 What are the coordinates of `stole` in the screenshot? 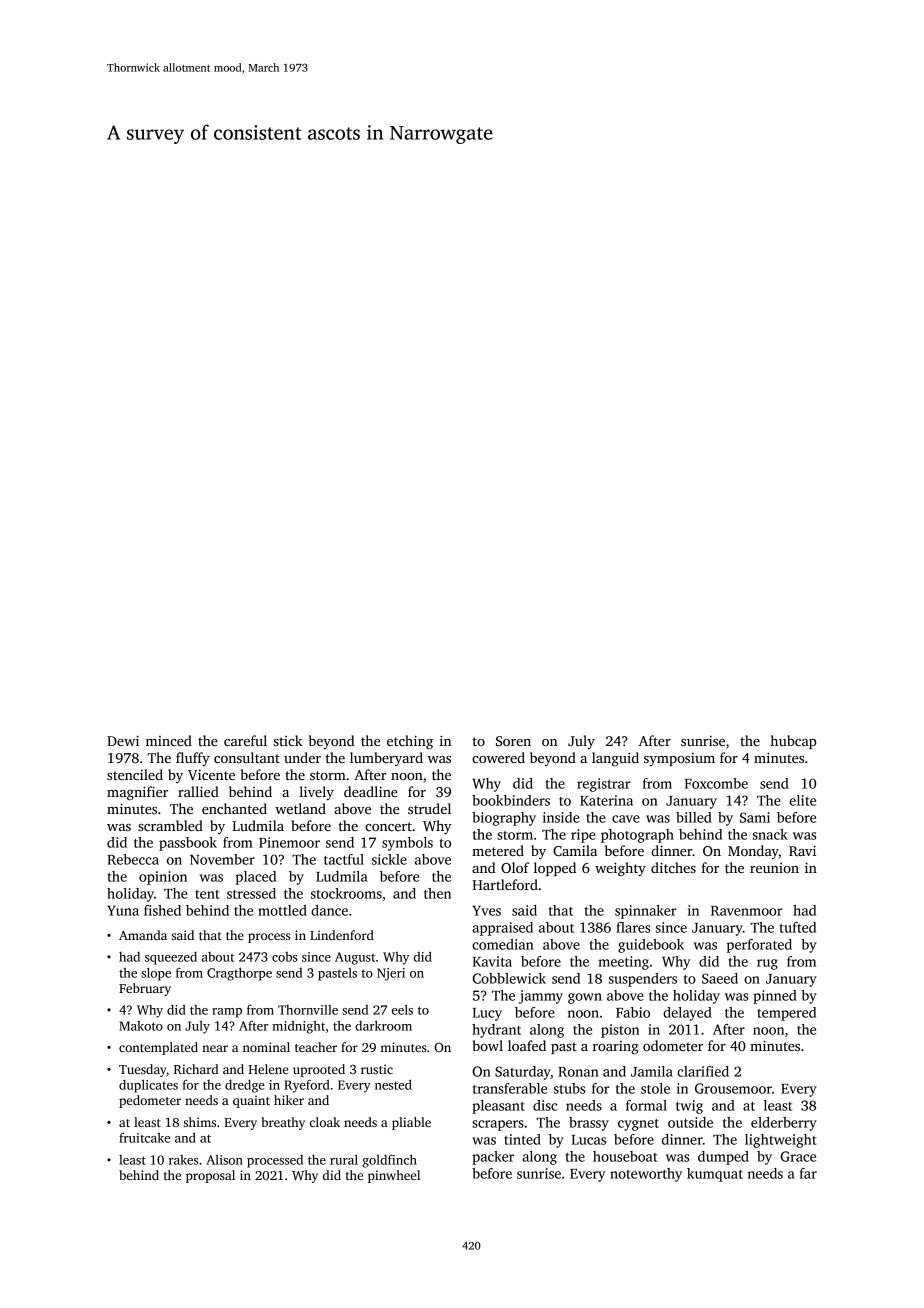 It's located at (655, 1088).
